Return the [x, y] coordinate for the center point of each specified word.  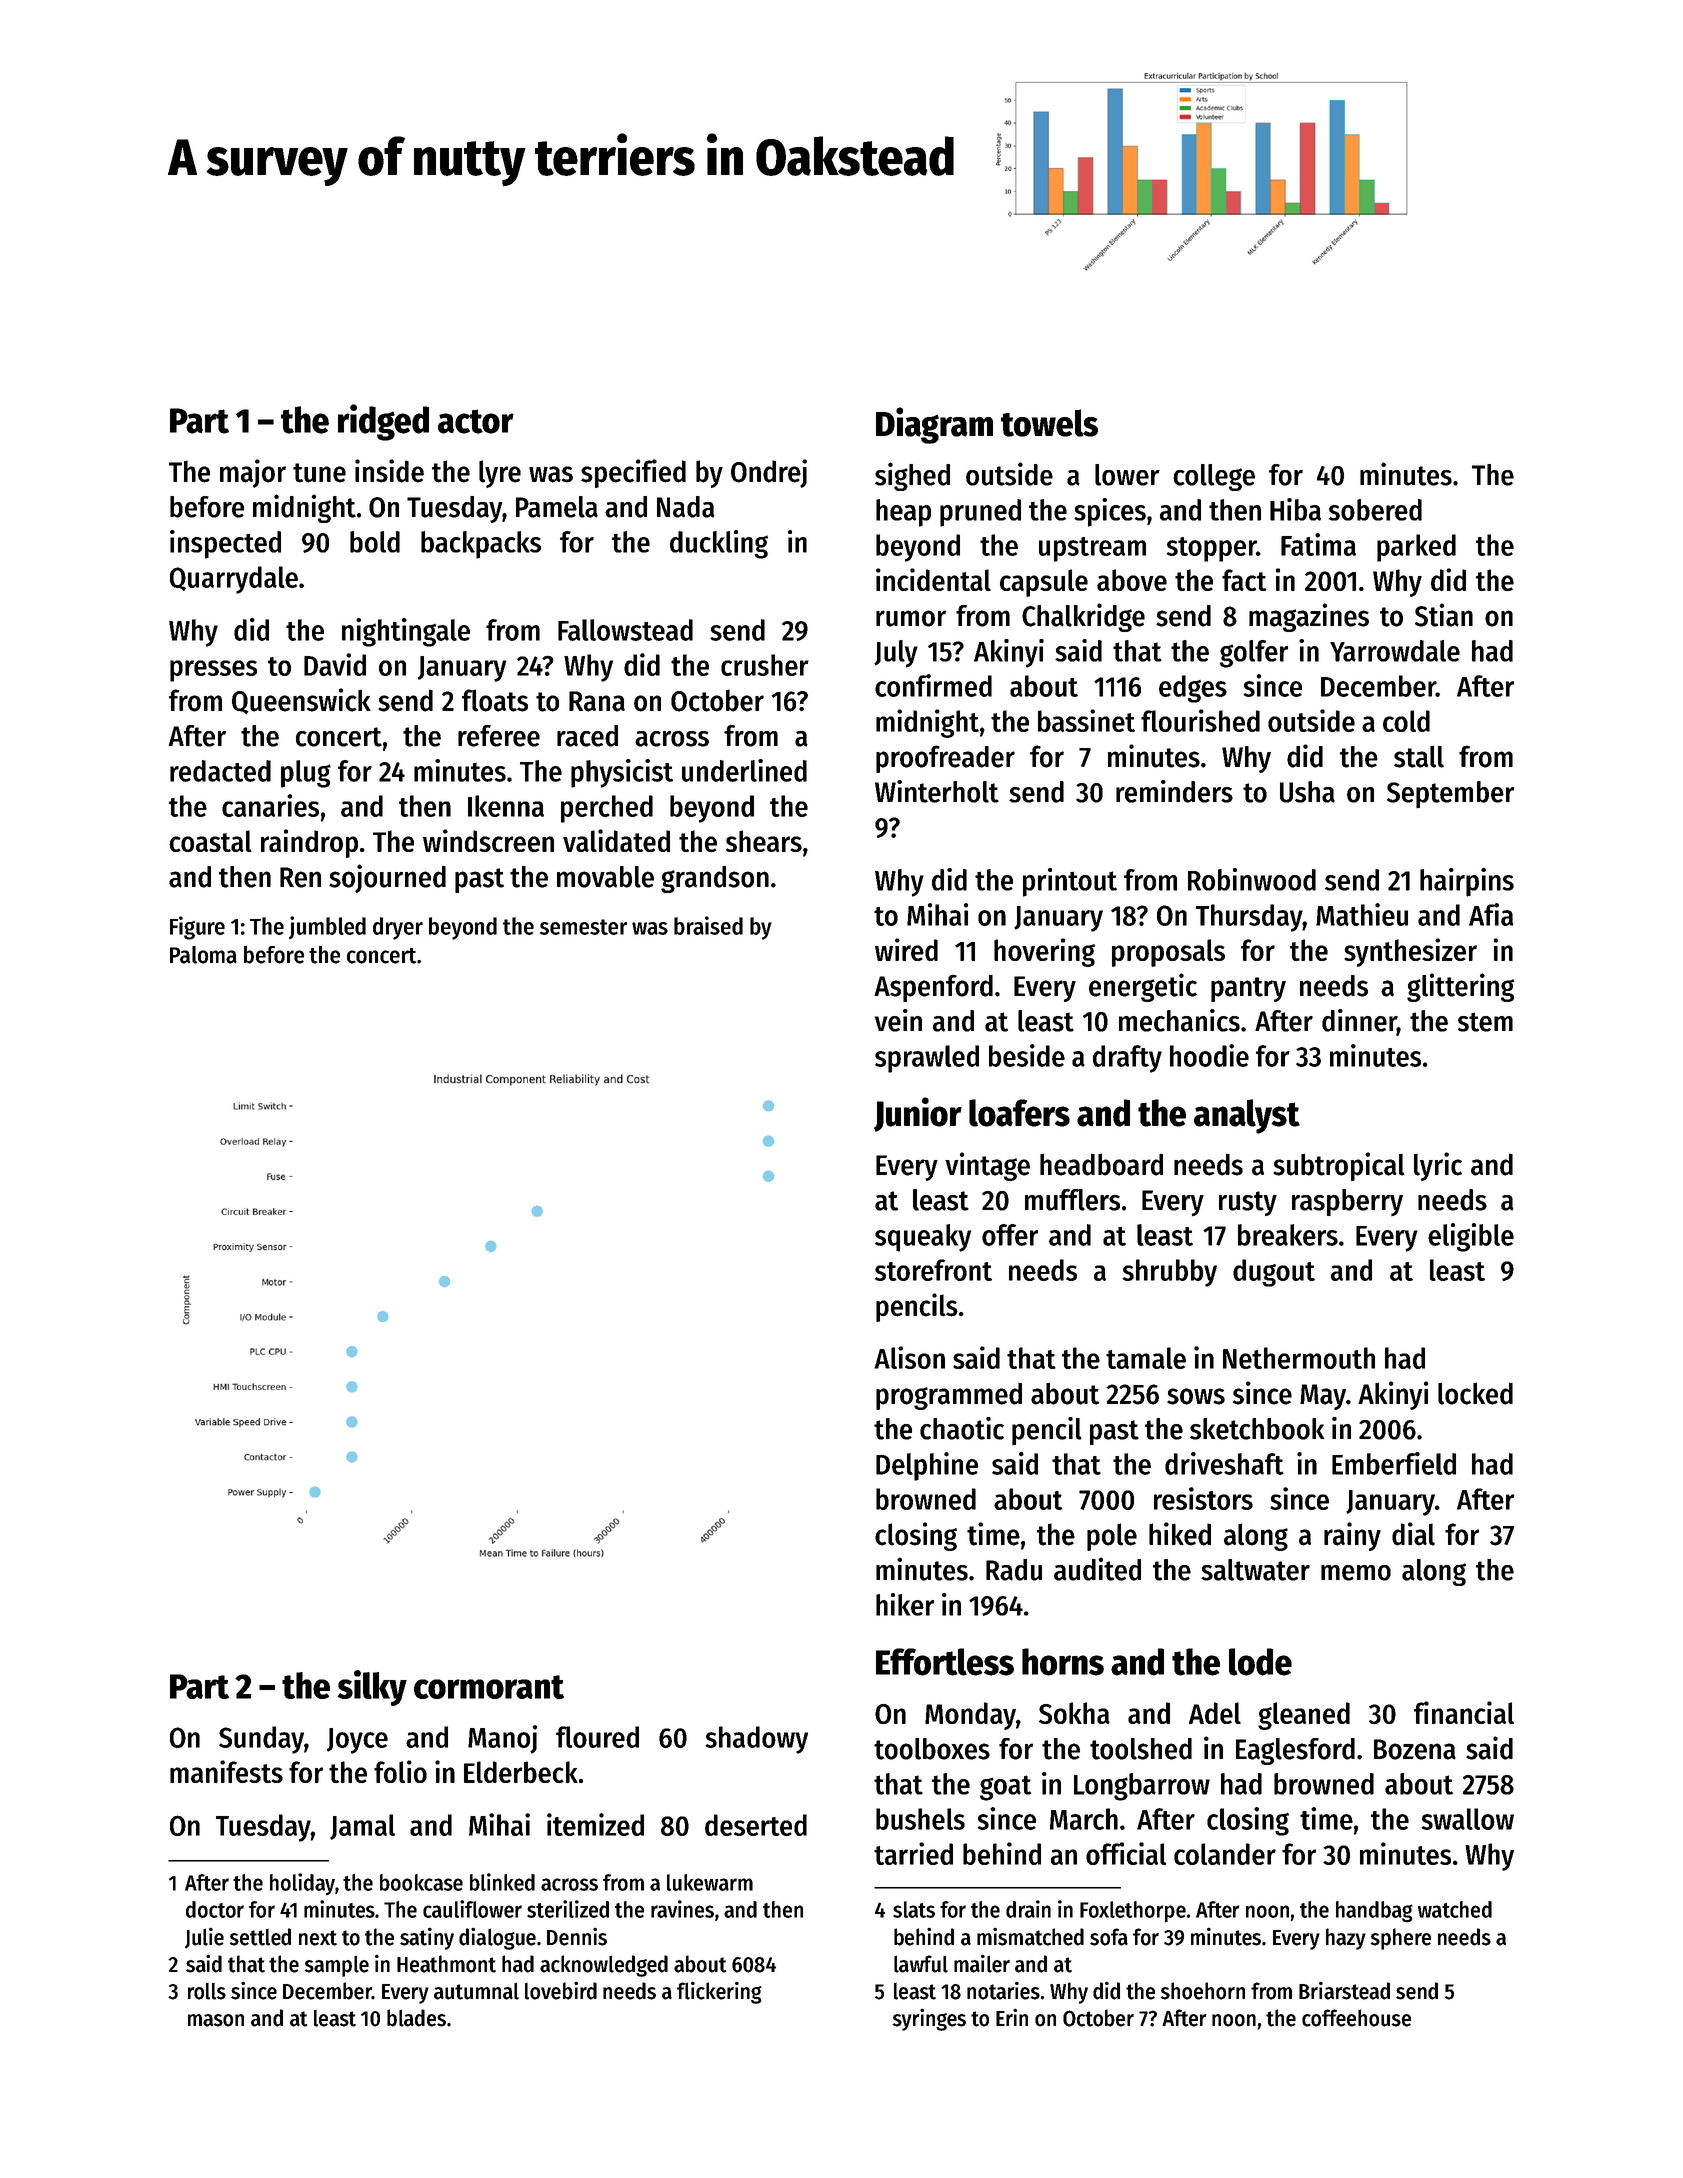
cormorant [489, 1687]
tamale [1146, 1358]
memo [1356, 1573]
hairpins [1467, 882]
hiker [905, 1604]
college [1214, 477]
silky [372, 1688]
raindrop [309, 843]
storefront [933, 1270]
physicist [622, 773]
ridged [383, 422]
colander [1225, 1854]
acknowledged [604, 1966]
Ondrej [769, 473]
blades [416, 2018]
